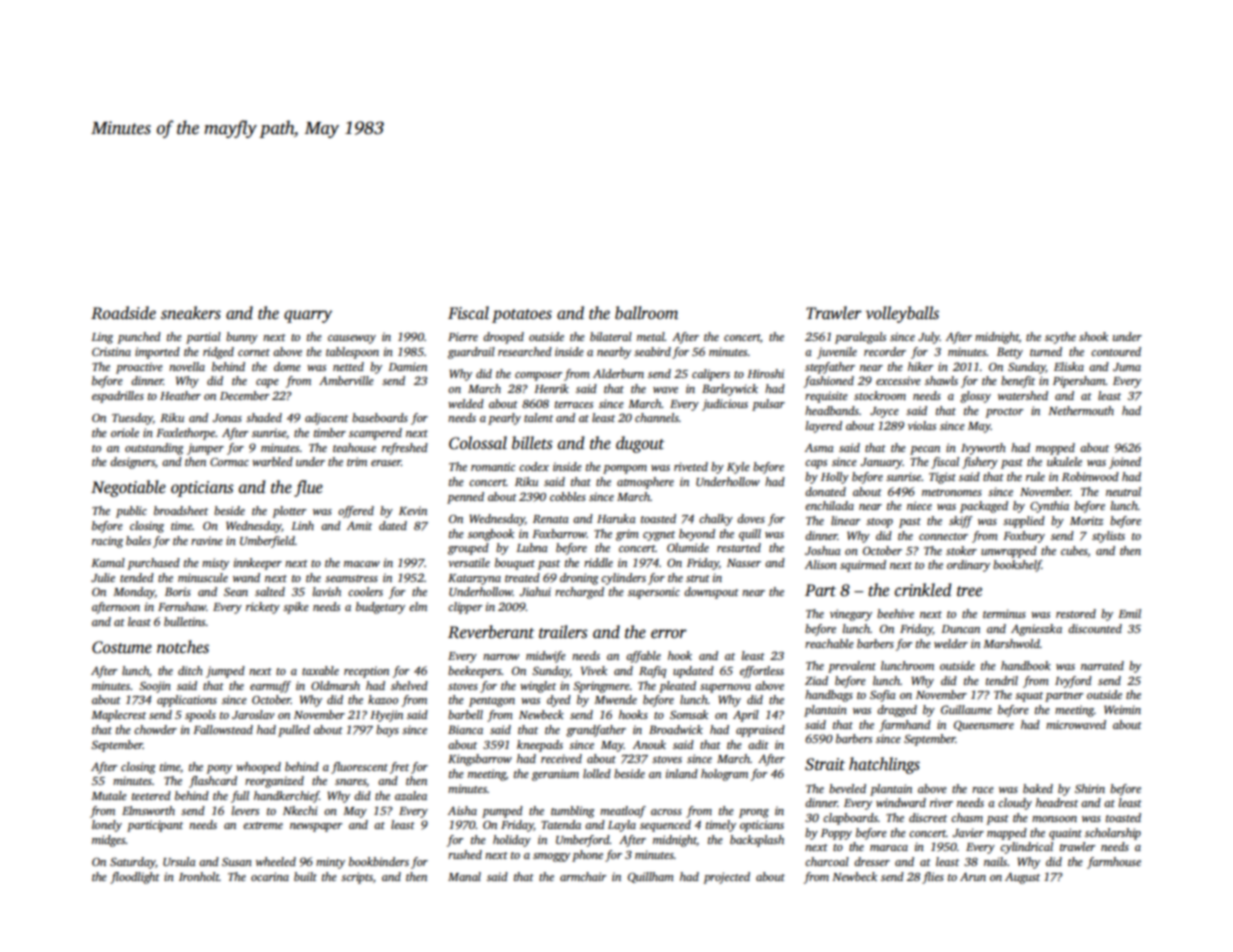 This screenshot has width=1233, height=952. I want to click on Kyle, so click(738, 468).
